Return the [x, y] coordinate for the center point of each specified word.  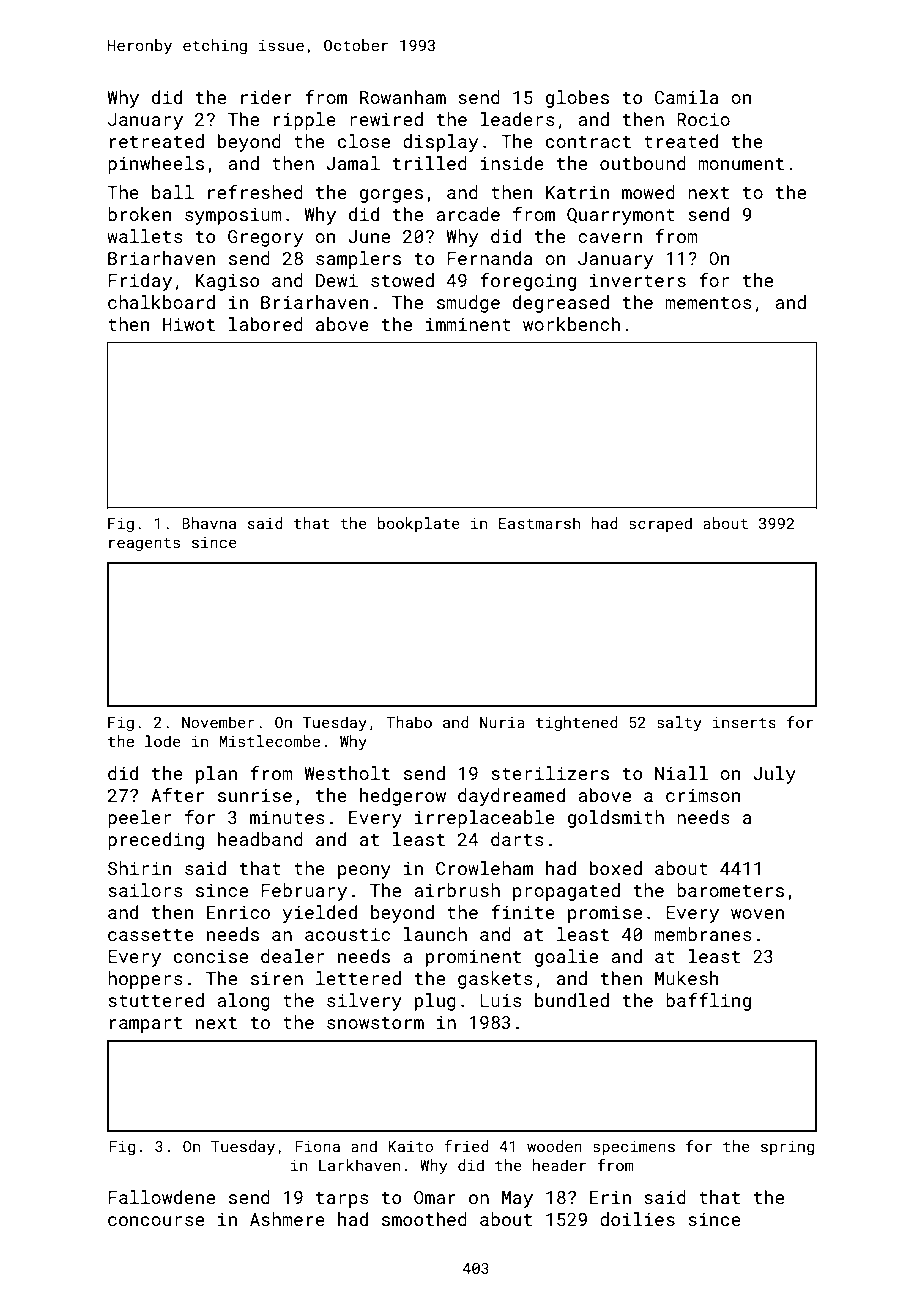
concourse [156, 1221]
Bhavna [209, 523]
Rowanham [403, 97]
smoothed [424, 1219]
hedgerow [403, 797]
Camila [687, 97]
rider [266, 97]
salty [679, 723]
